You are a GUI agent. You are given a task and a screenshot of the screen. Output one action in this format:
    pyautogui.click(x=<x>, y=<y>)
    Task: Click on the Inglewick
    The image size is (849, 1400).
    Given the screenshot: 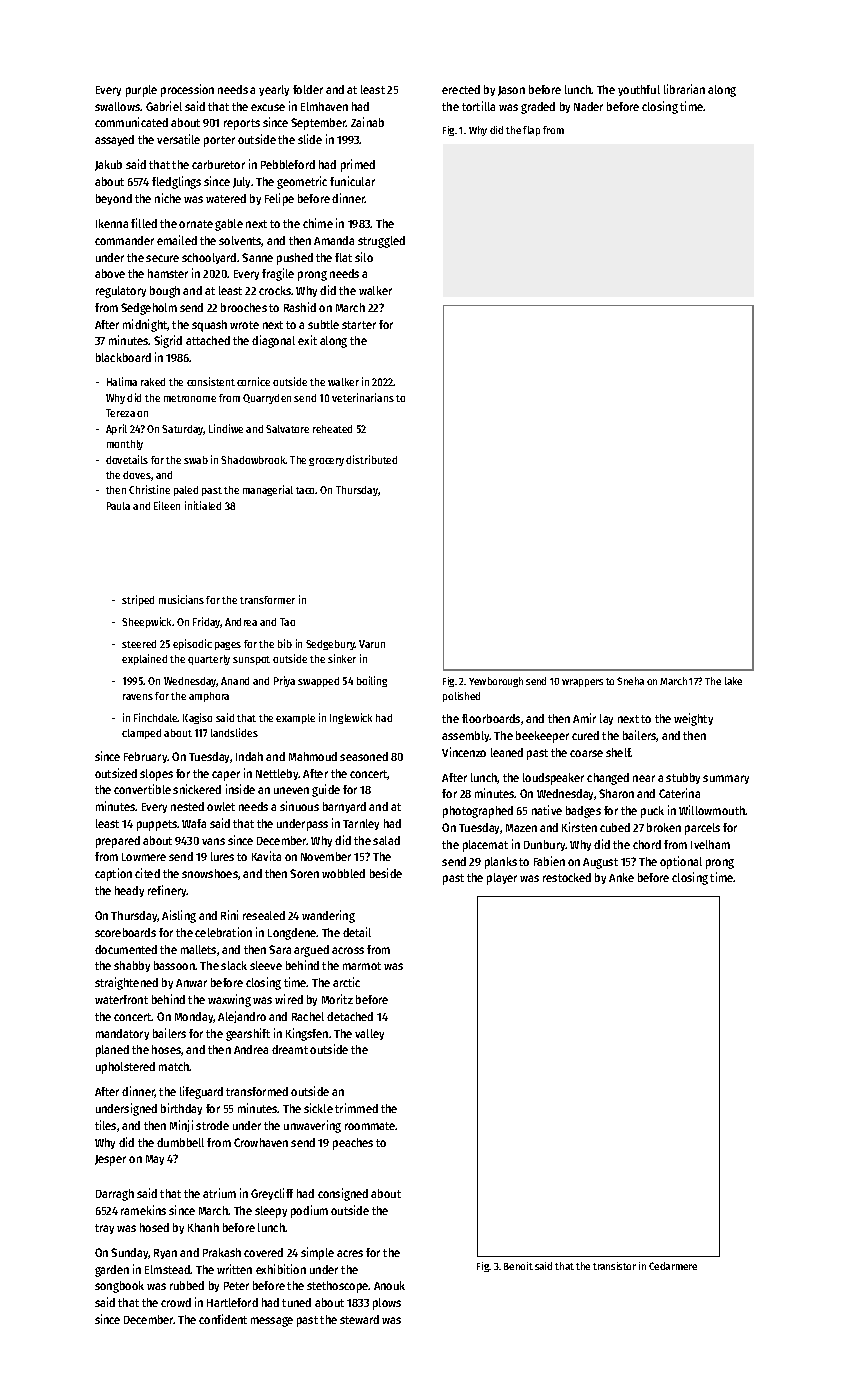 What is the action you would take?
    pyautogui.click(x=351, y=718)
